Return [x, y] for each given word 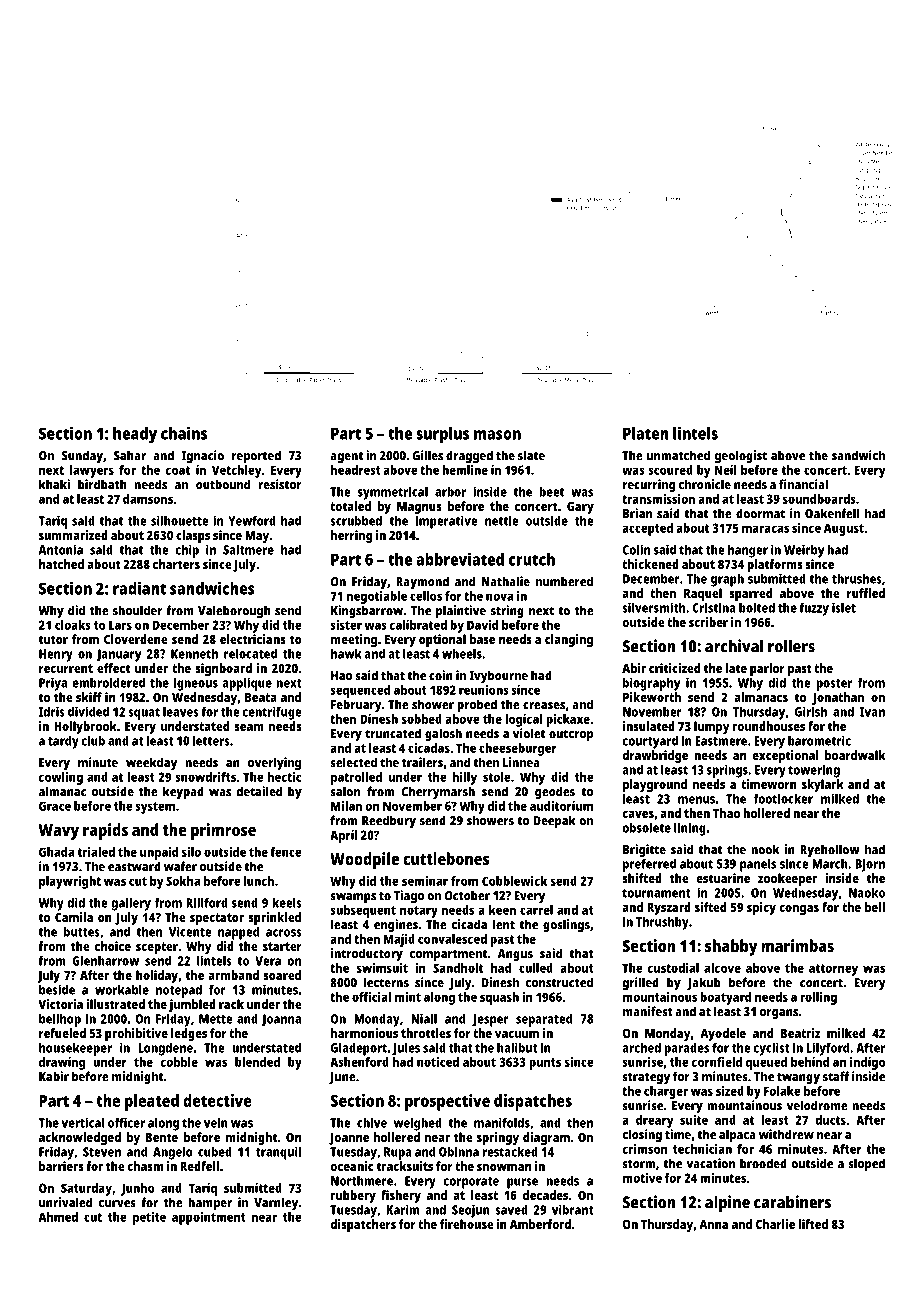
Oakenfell [832, 513]
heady [135, 435]
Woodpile [364, 860]
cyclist [771, 1049]
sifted [710, 907]
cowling [61, 778]
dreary [654, 1121]
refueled [62, 1033]
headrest [356, 470]
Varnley [276, 1204]
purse [522, 1183]
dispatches [533, 1102]
